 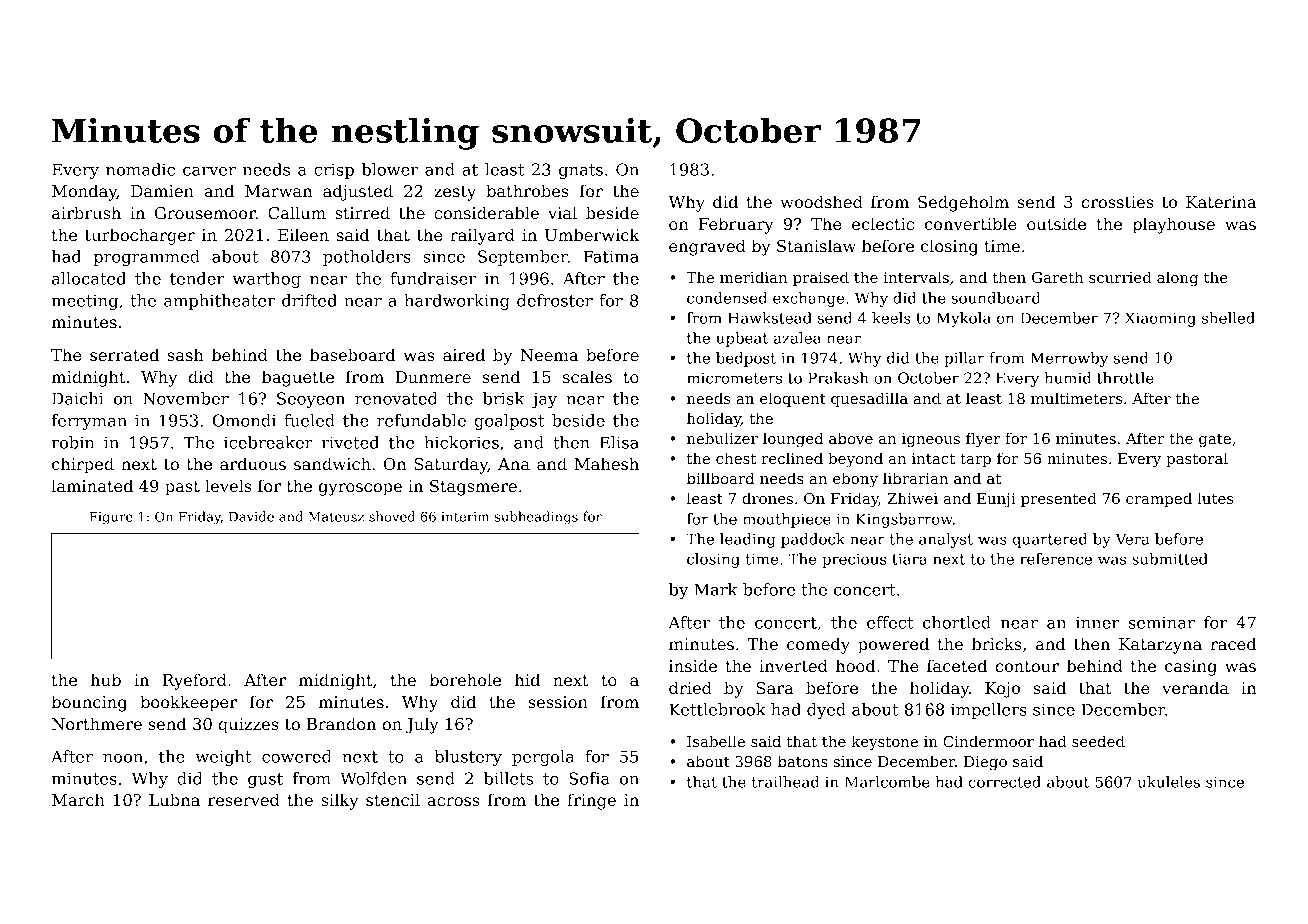 What do you see at coordinates (1170, 559) in the page?
I see `submitted` at bounding box center [1170, 559].
